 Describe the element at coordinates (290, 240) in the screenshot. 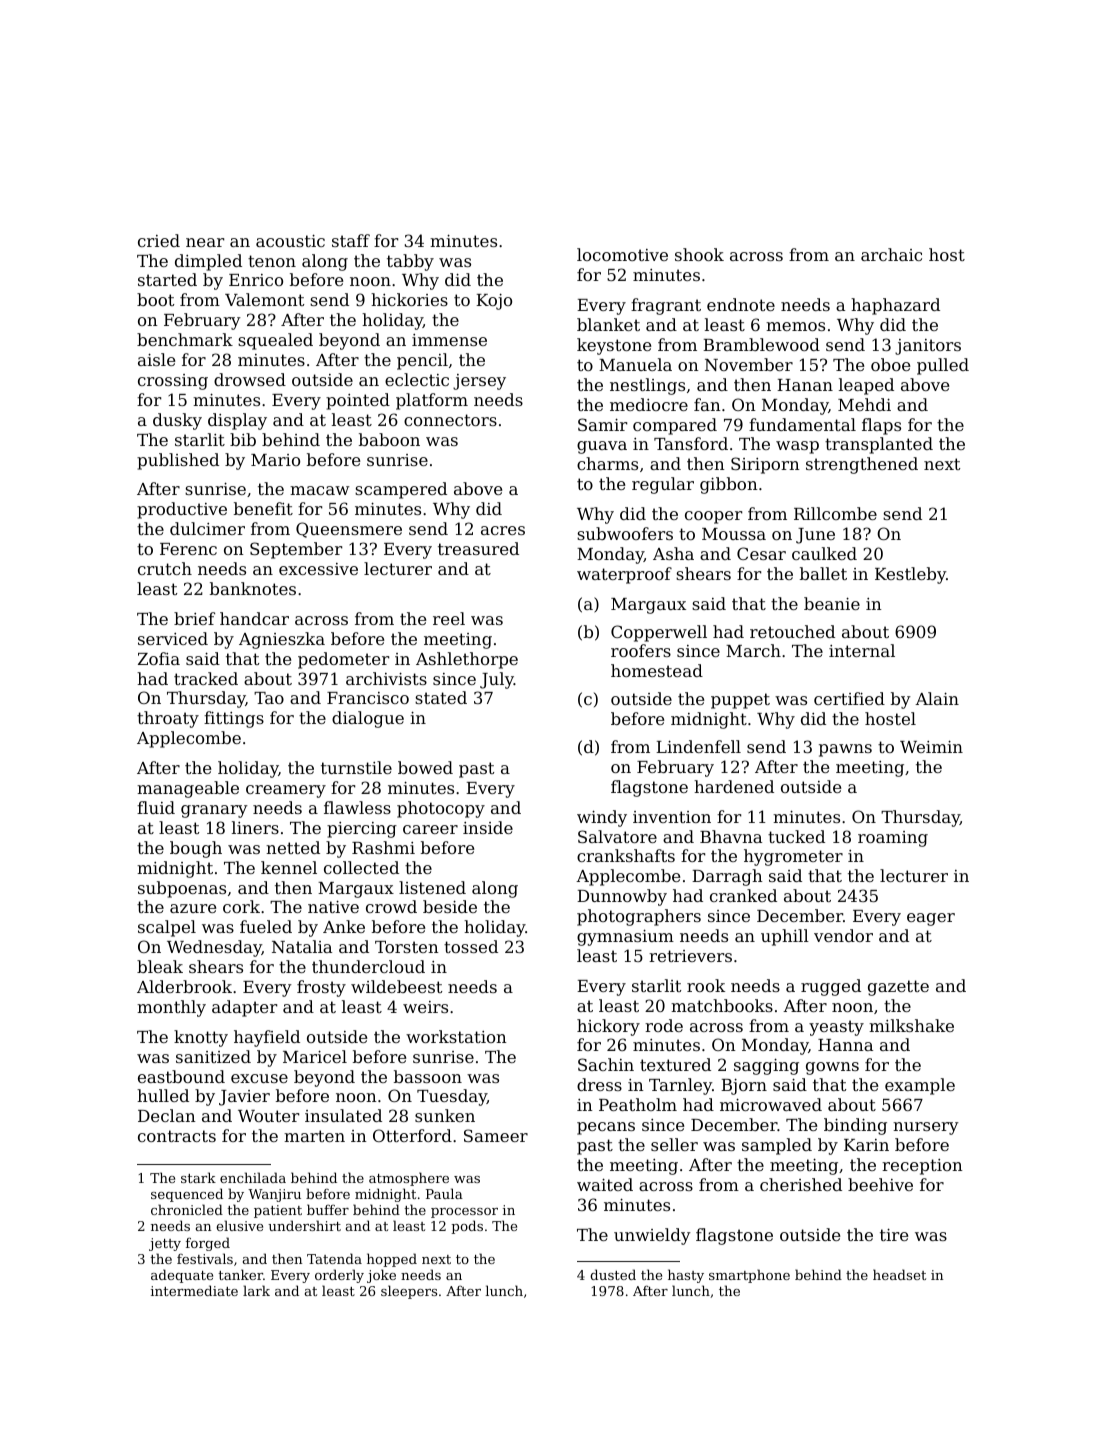

I see `acoustic` at that location.
